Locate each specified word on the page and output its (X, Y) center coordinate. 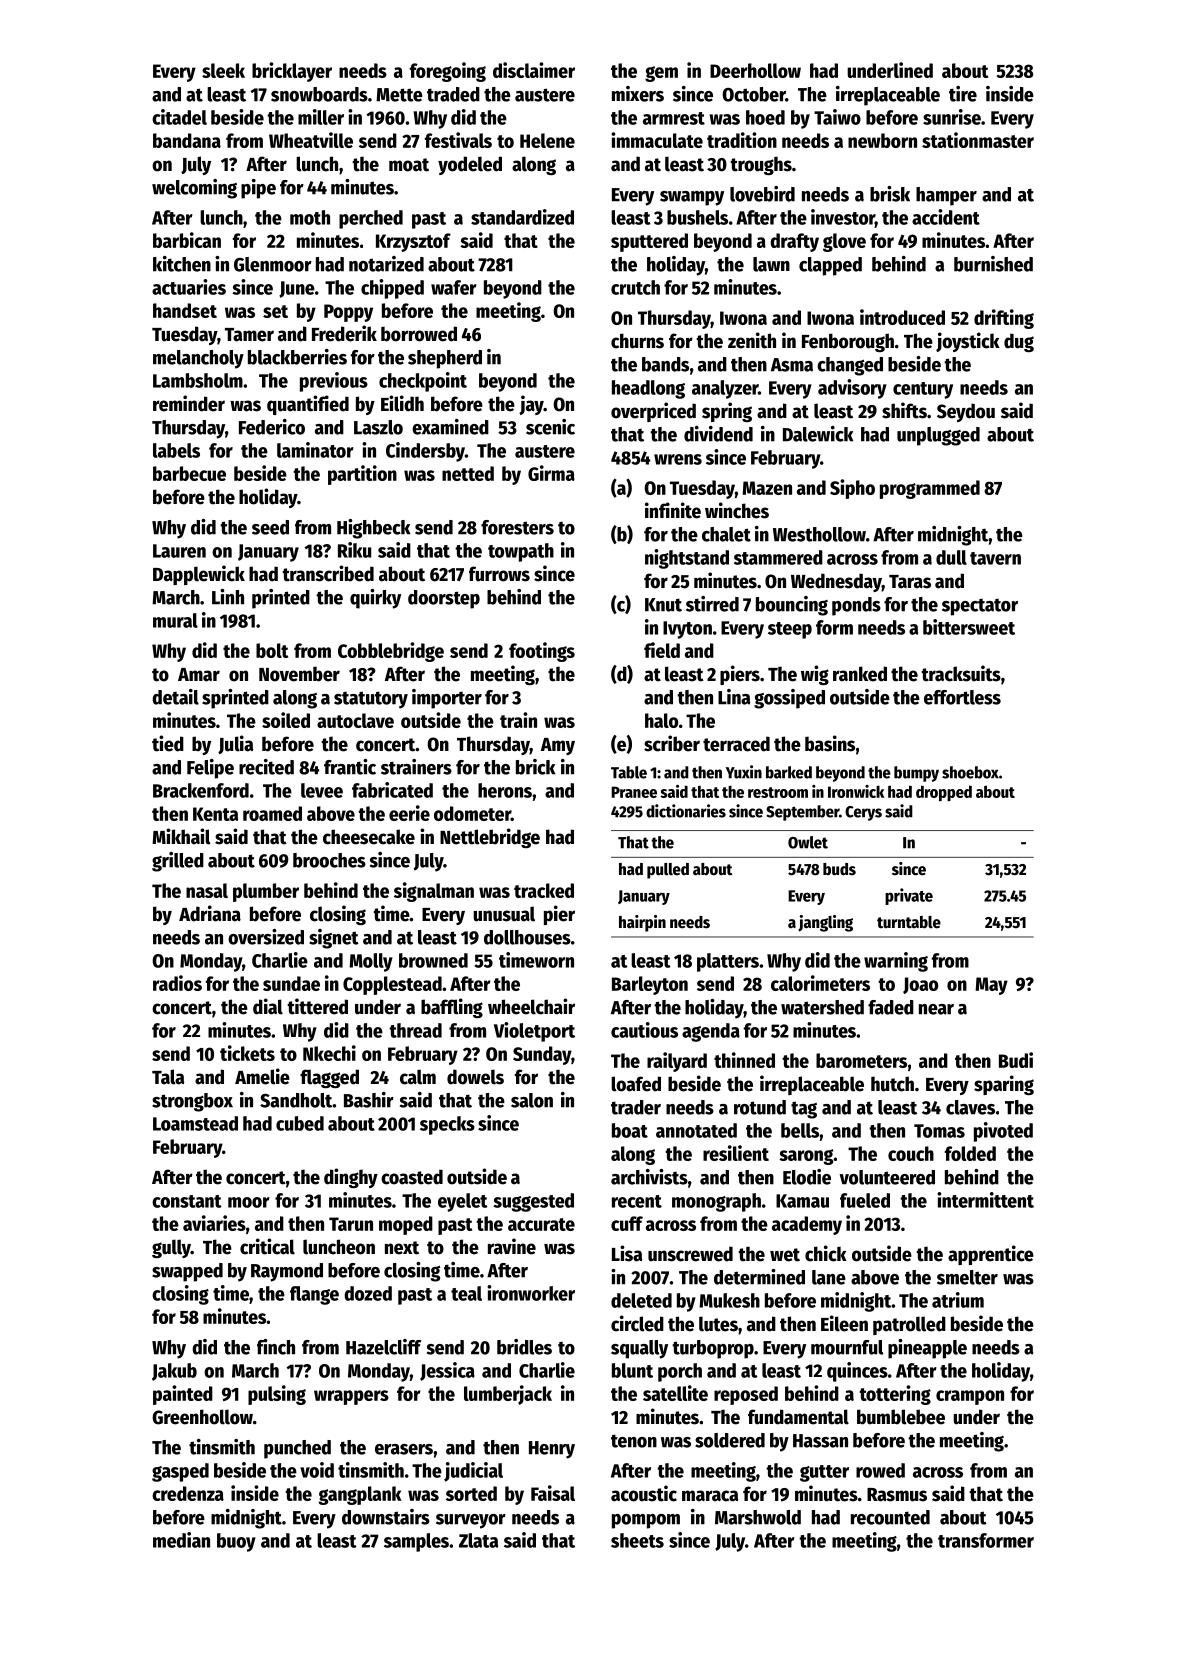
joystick (968, 342)
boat (630, 1130)
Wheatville (311, 140)
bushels (697, 217)
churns (637, 341)
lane (829, 1277)
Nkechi (329, 1053)
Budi (1016, 1060)
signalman (434, 892)
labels (176, 450)
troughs (761, 165)
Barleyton (650, 985)
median (181, 1540)
